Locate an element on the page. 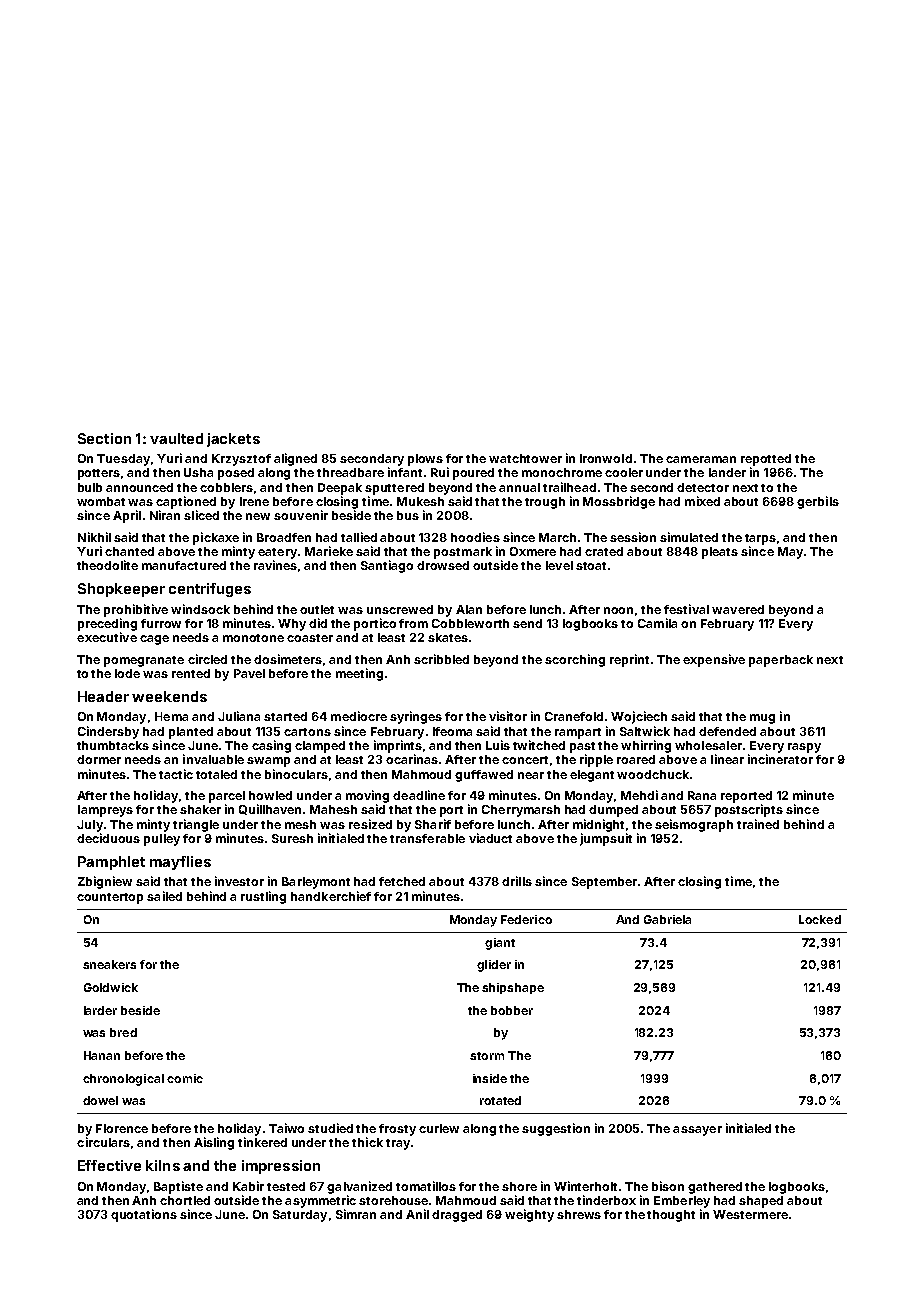  wavered is located at coordinates (738, 609).
